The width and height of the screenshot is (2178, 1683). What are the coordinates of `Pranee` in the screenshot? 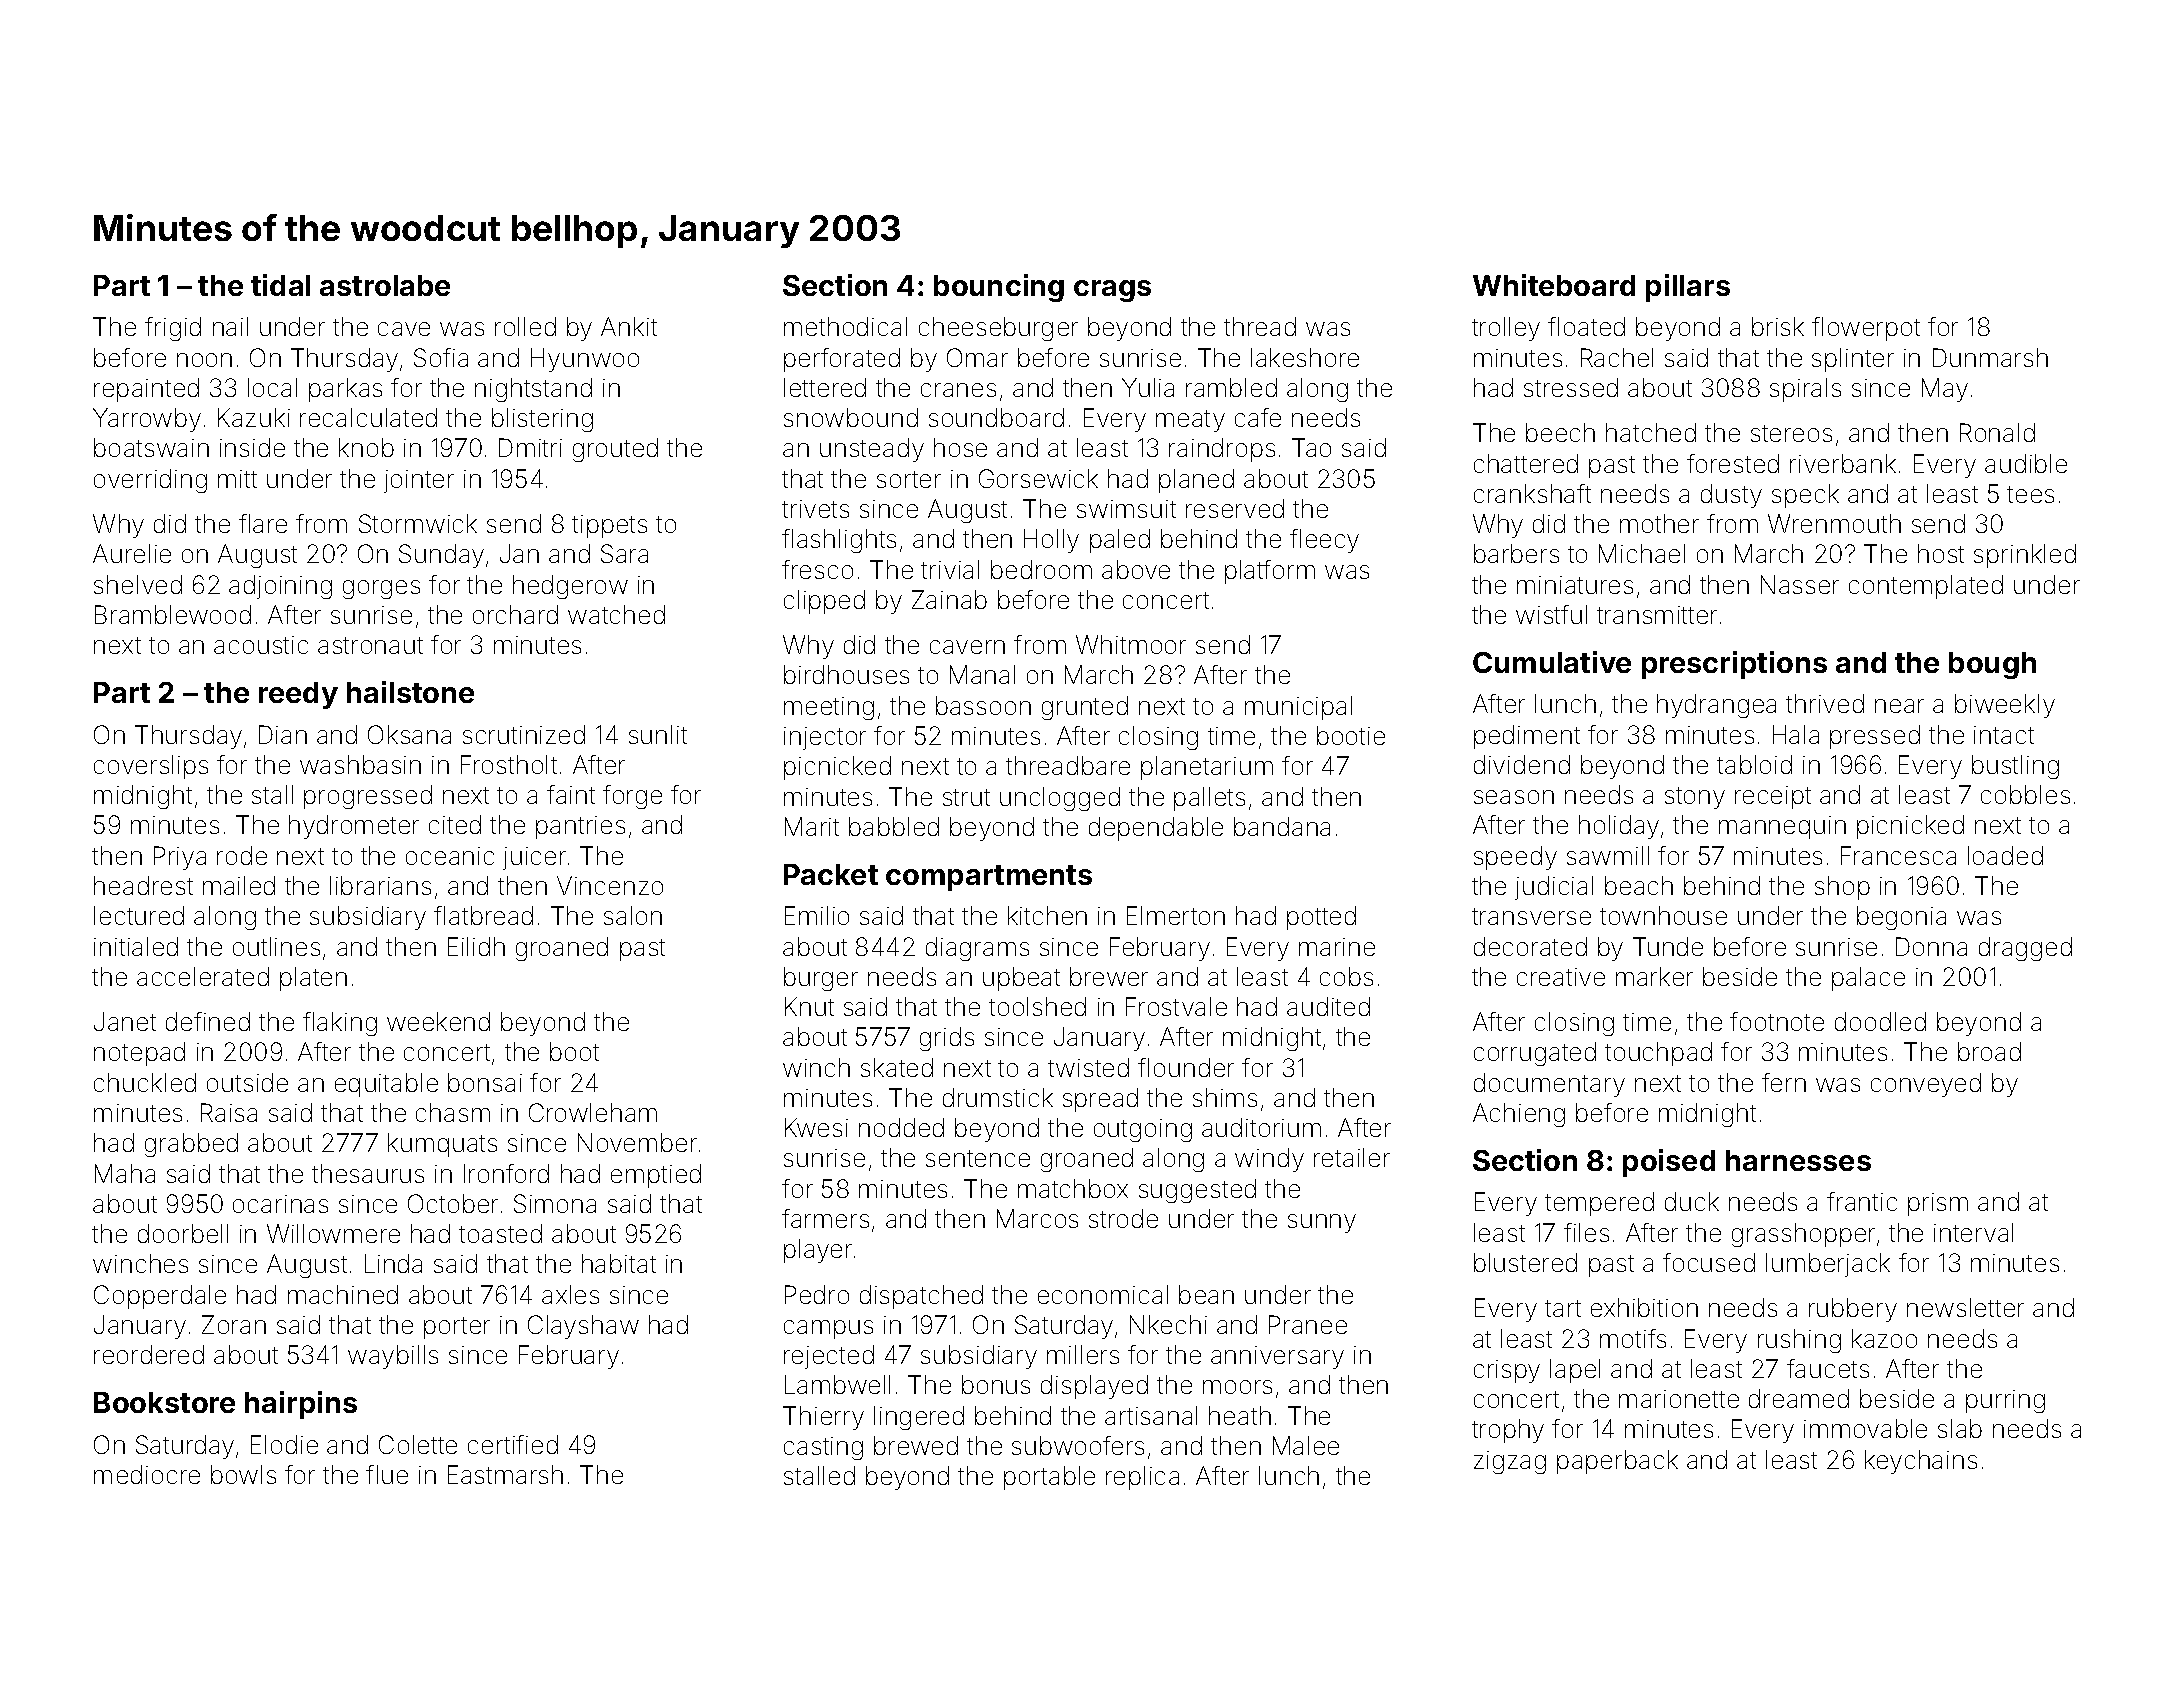 It's located at (1308, 1324).
